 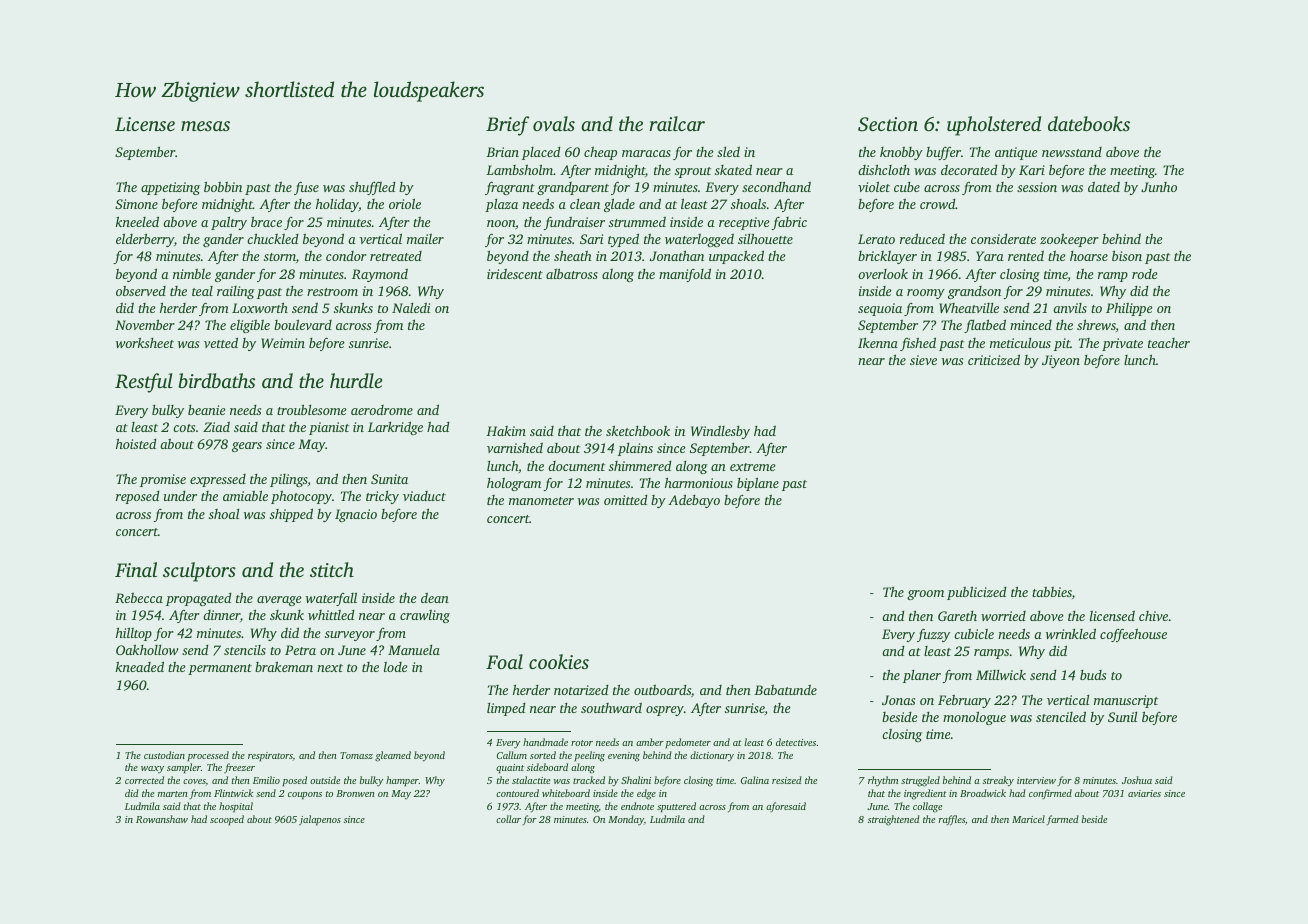 I want to click on restroom, so click(x=332, y=292).
